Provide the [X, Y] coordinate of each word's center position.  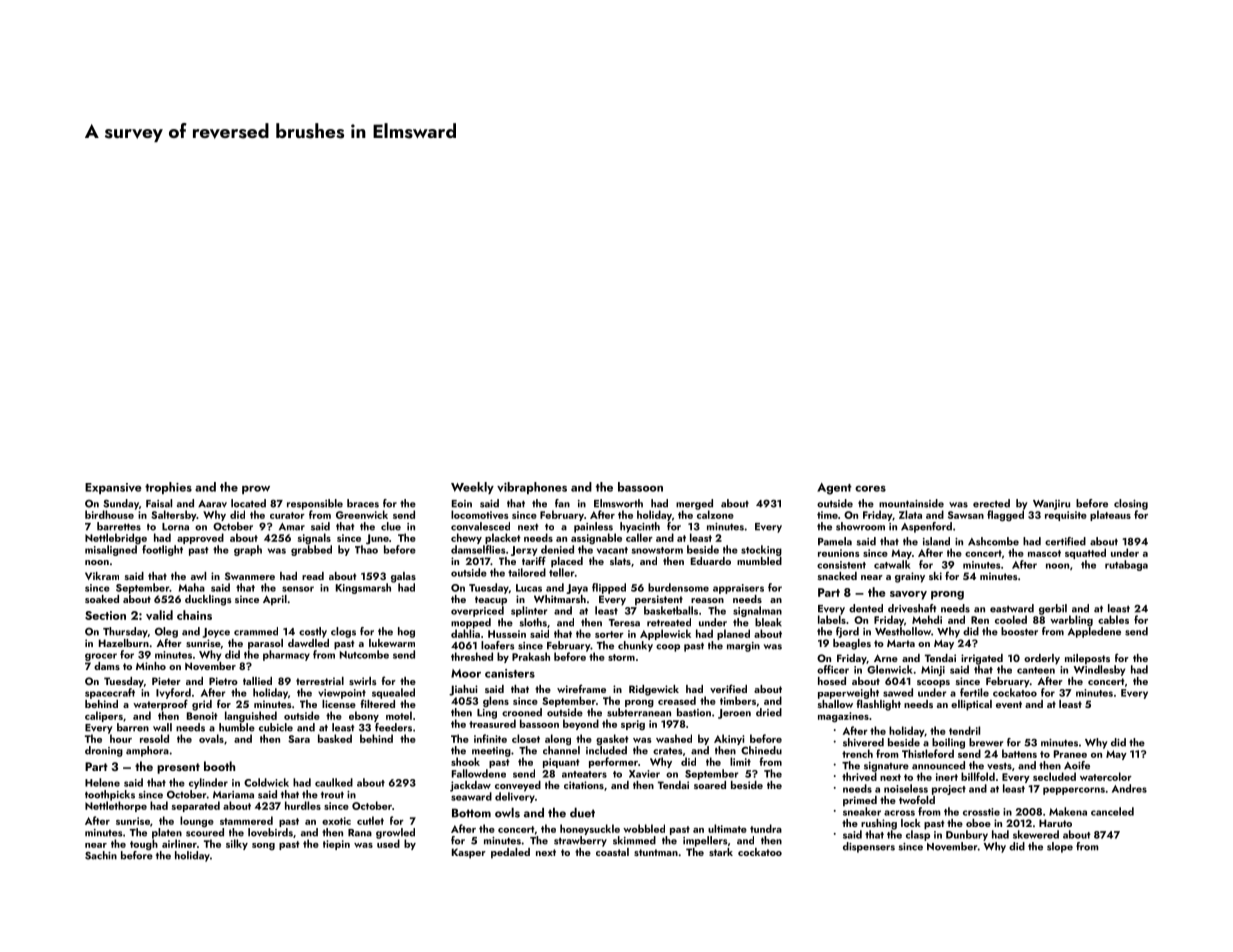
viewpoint [342, 694]
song [263, 846]
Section [105, 615]
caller [639, 537]
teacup [491, 601]
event [1009, 704]
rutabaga [1126, 565]
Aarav [212, 504]
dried [769, 712]
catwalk [892, 564]
